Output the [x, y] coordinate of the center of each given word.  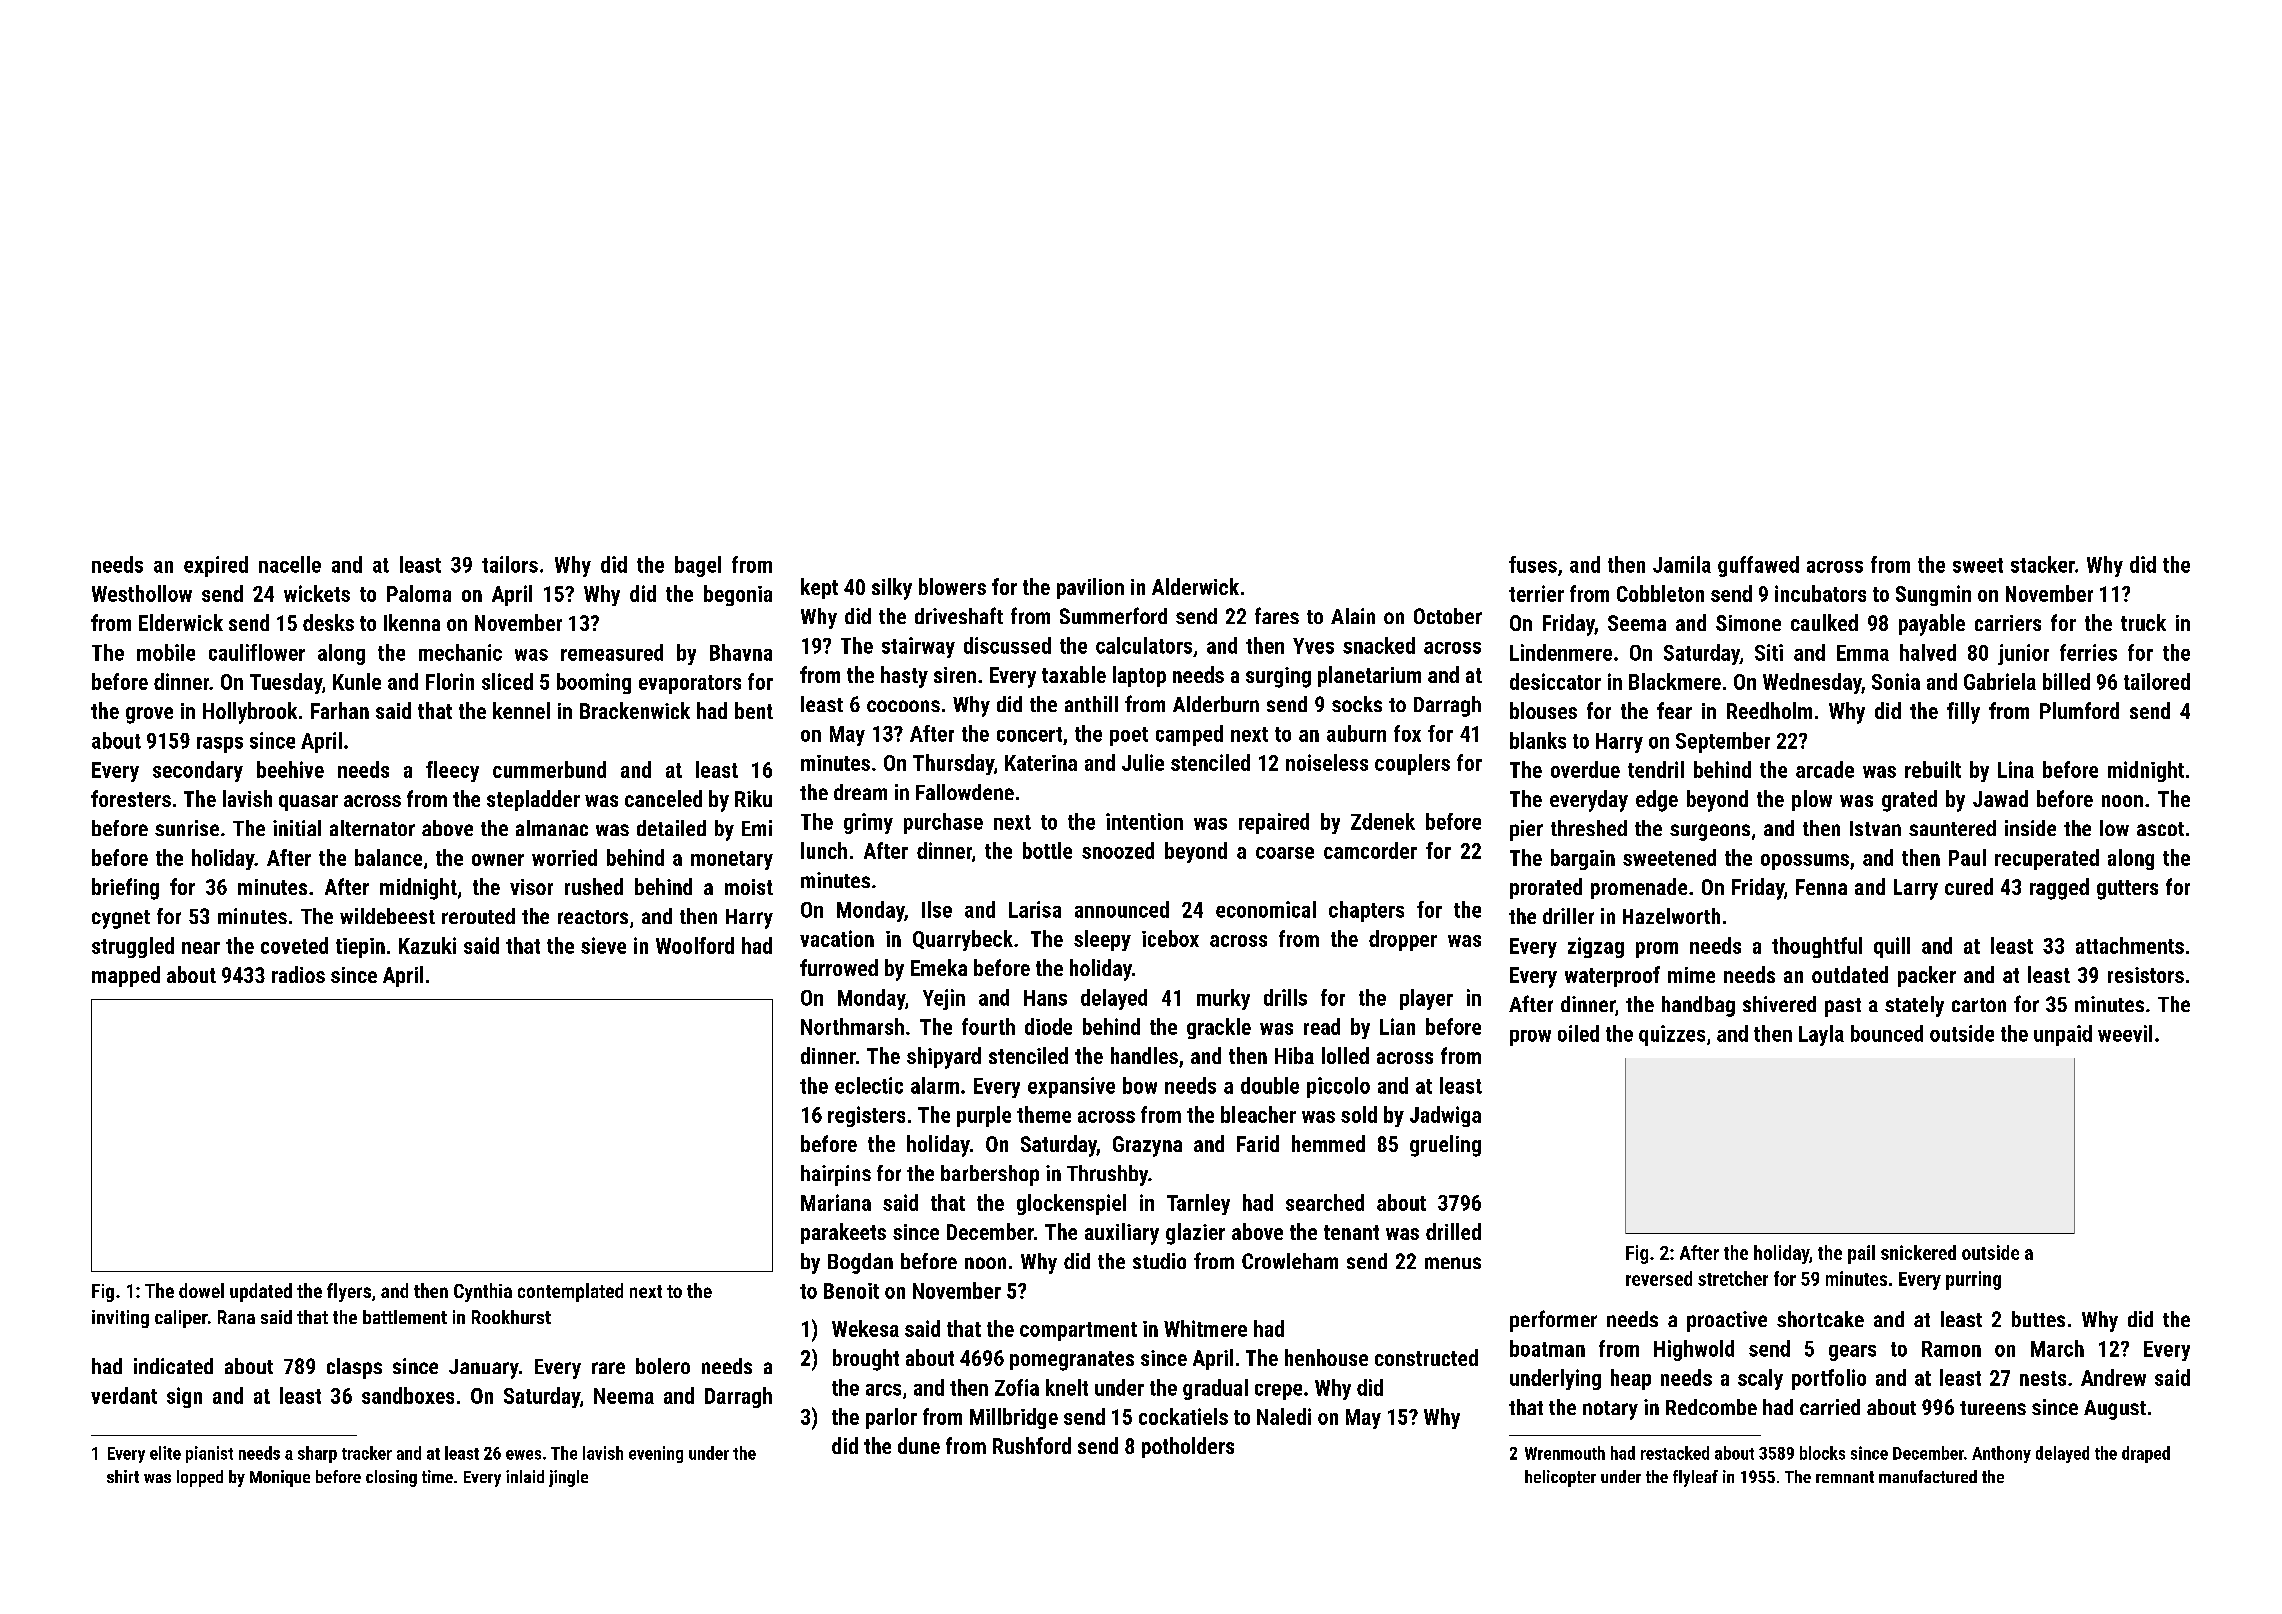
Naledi [1284, 1416]
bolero [663, 1366]
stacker [2043, 564]
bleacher [1258, 1114]
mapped [126, 976]
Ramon [1951, 1349]
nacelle [290, 564]
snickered [1918, 1252]
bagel [698, 566]
